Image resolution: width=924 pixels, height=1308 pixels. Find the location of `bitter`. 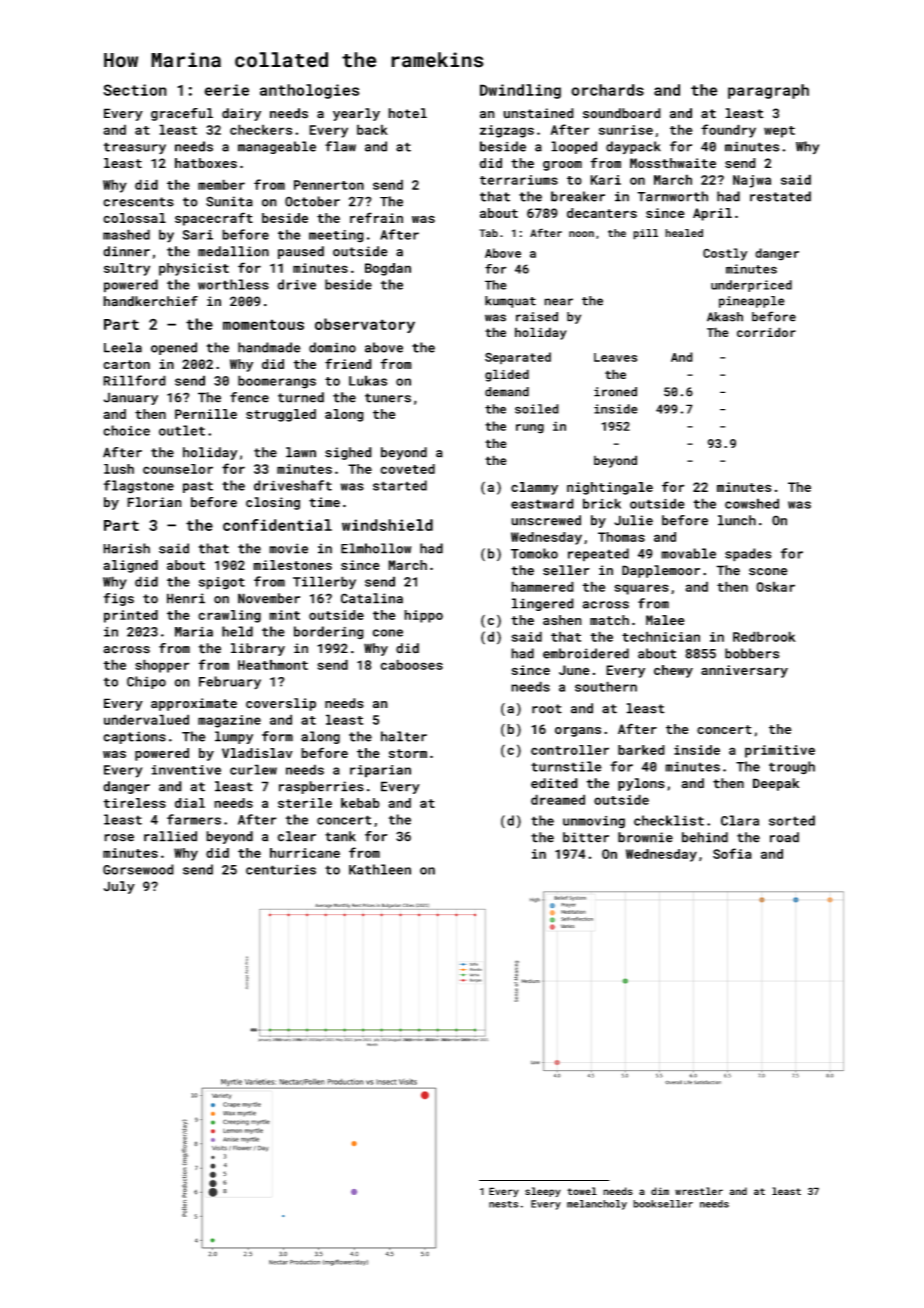

bitter is located at coordinates (586, 837).
